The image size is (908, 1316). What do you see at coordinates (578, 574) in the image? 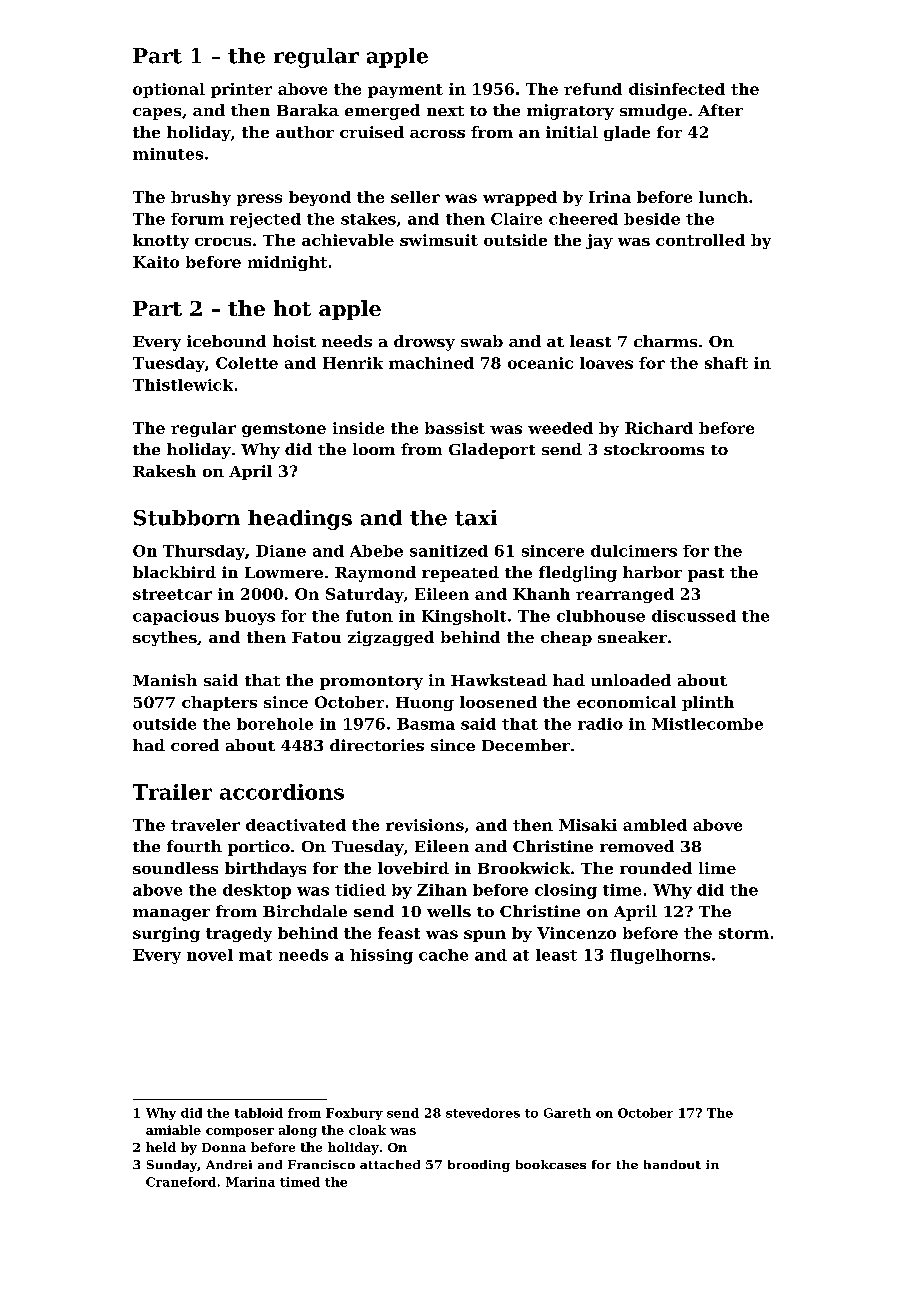
I see `fledgling` at bounding box center [578, 574].
